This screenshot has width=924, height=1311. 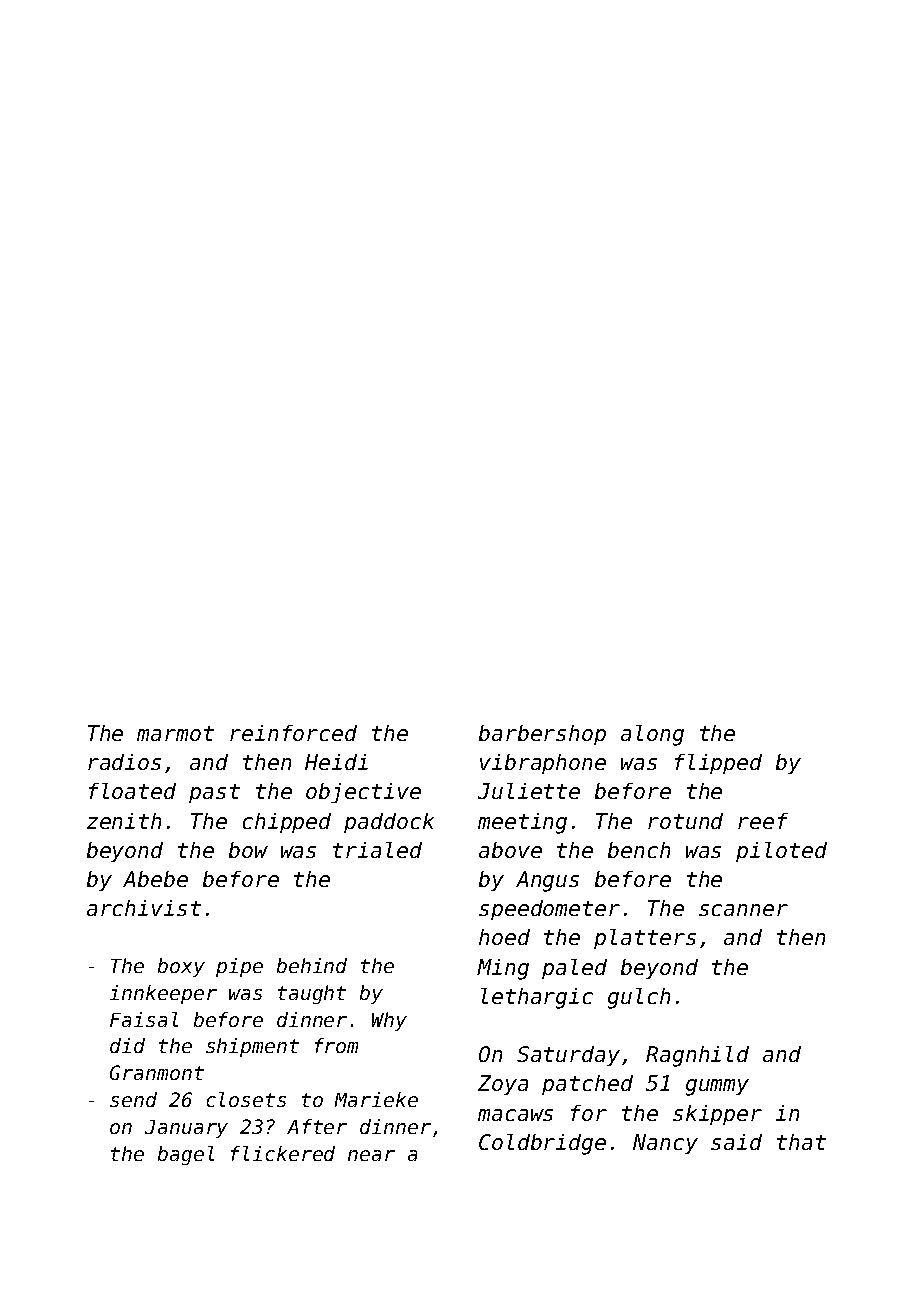 I want to click on bow, so click(x=248, y=850).
